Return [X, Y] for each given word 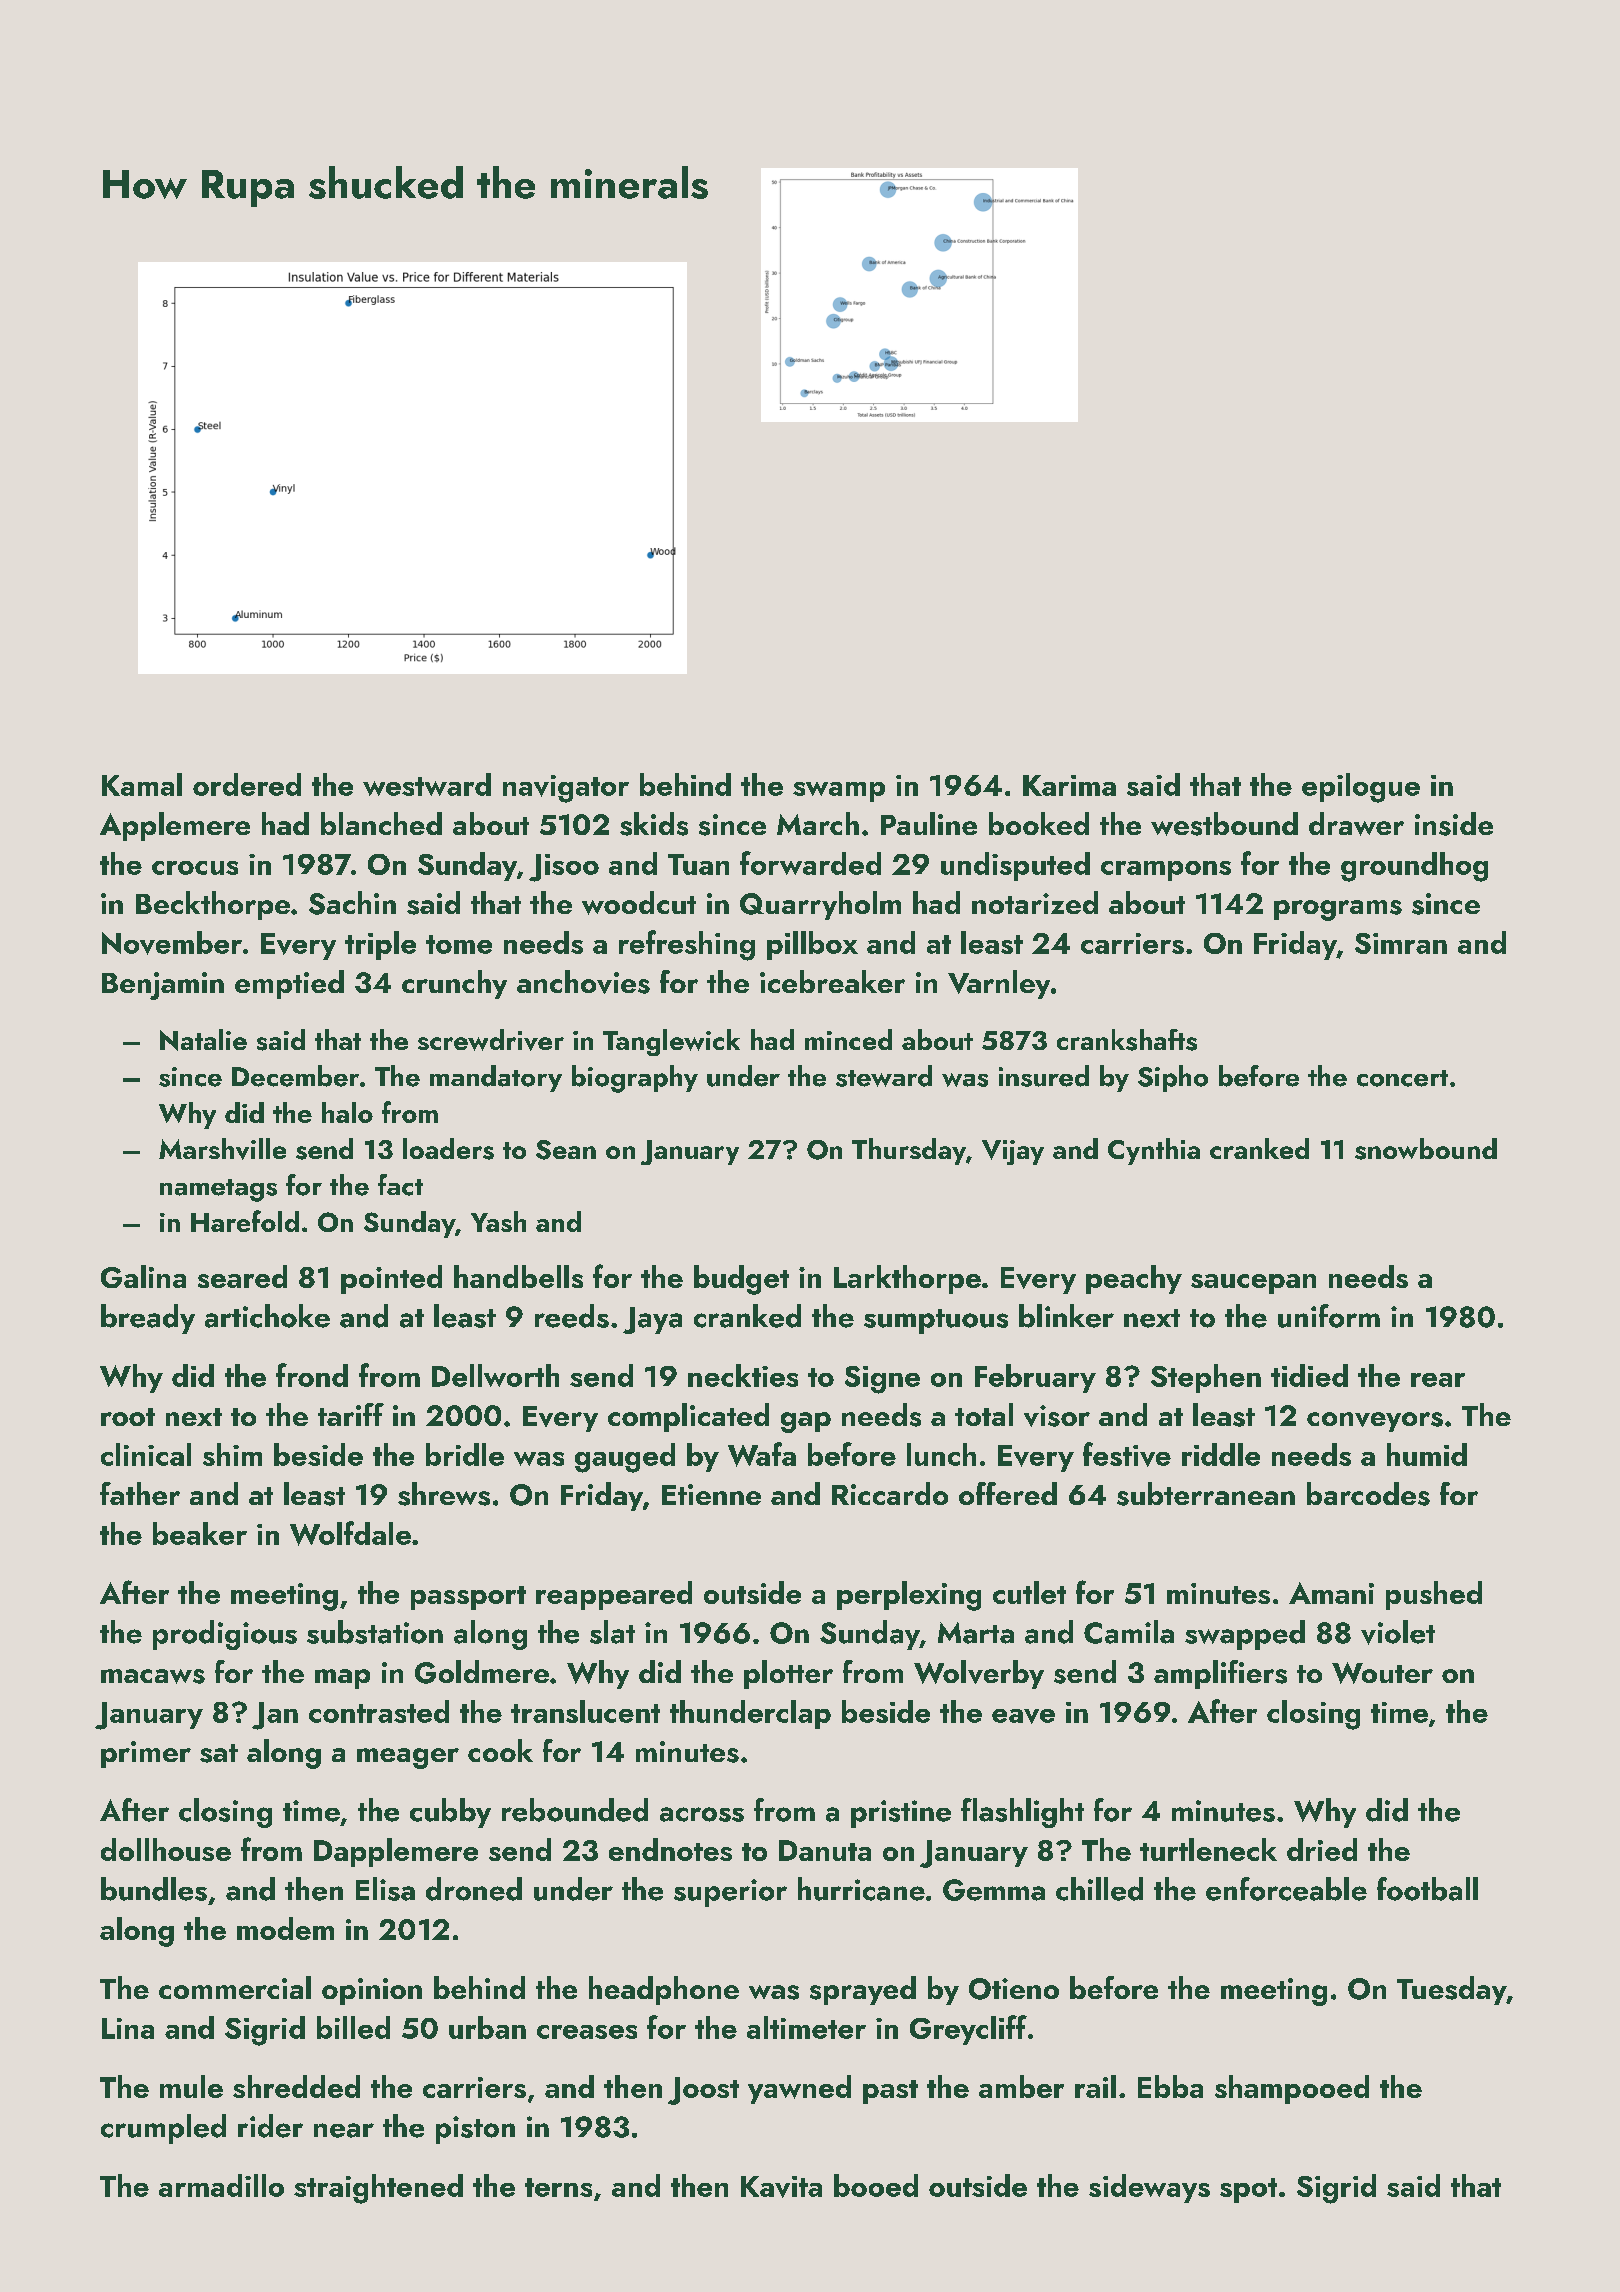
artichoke [267, 1316]
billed [353, 2027]
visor [1057, 1416]
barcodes [1368, 1494]
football [1427, 1889]
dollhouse [166, 1849]
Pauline [929, 823]
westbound [1224, 824]
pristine [901, 1814]
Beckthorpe [213, 905]
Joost [703, 2091]
